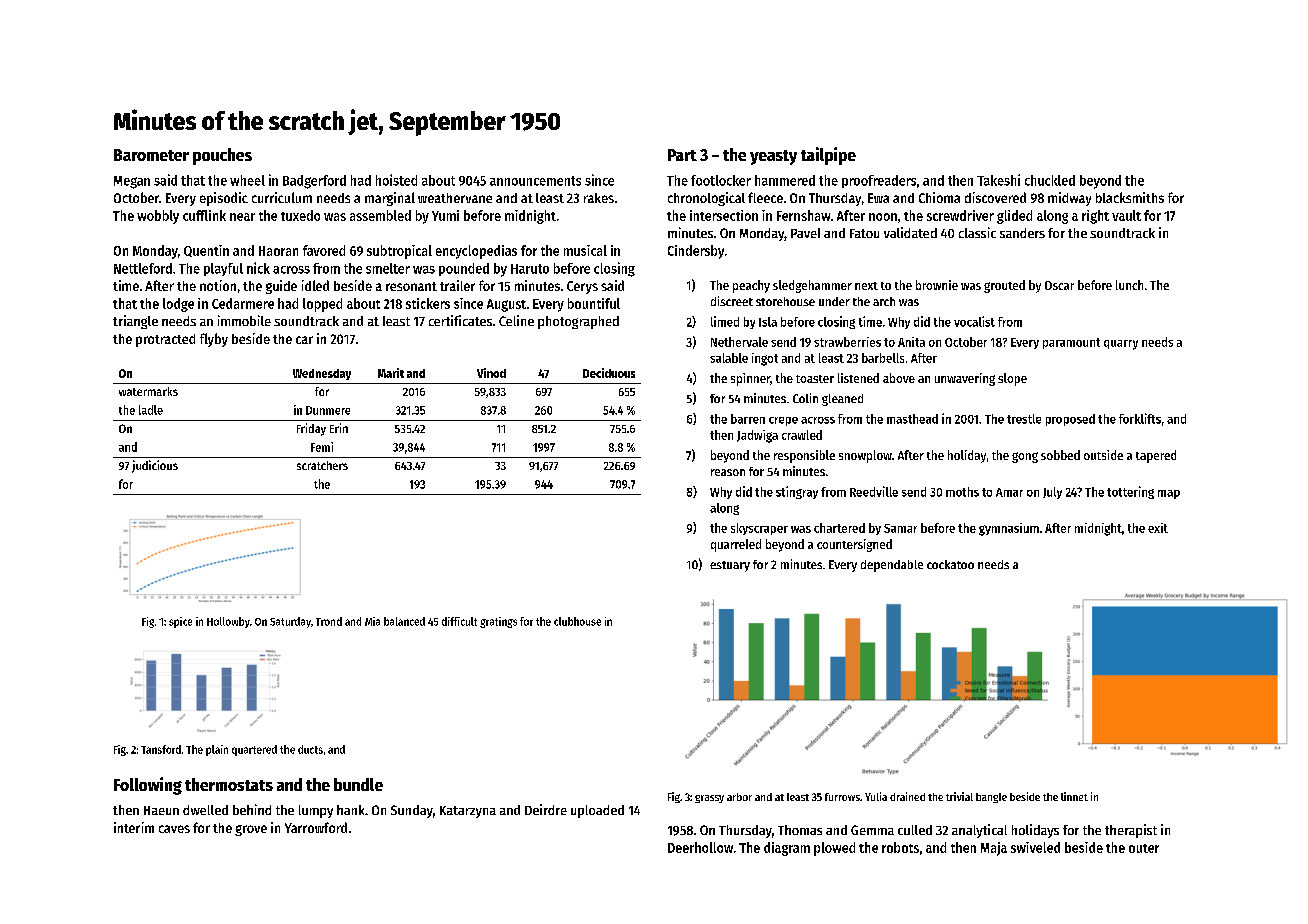  Describe the element at coordinates (247, 180) in the document. I see `wheel` at that location.
